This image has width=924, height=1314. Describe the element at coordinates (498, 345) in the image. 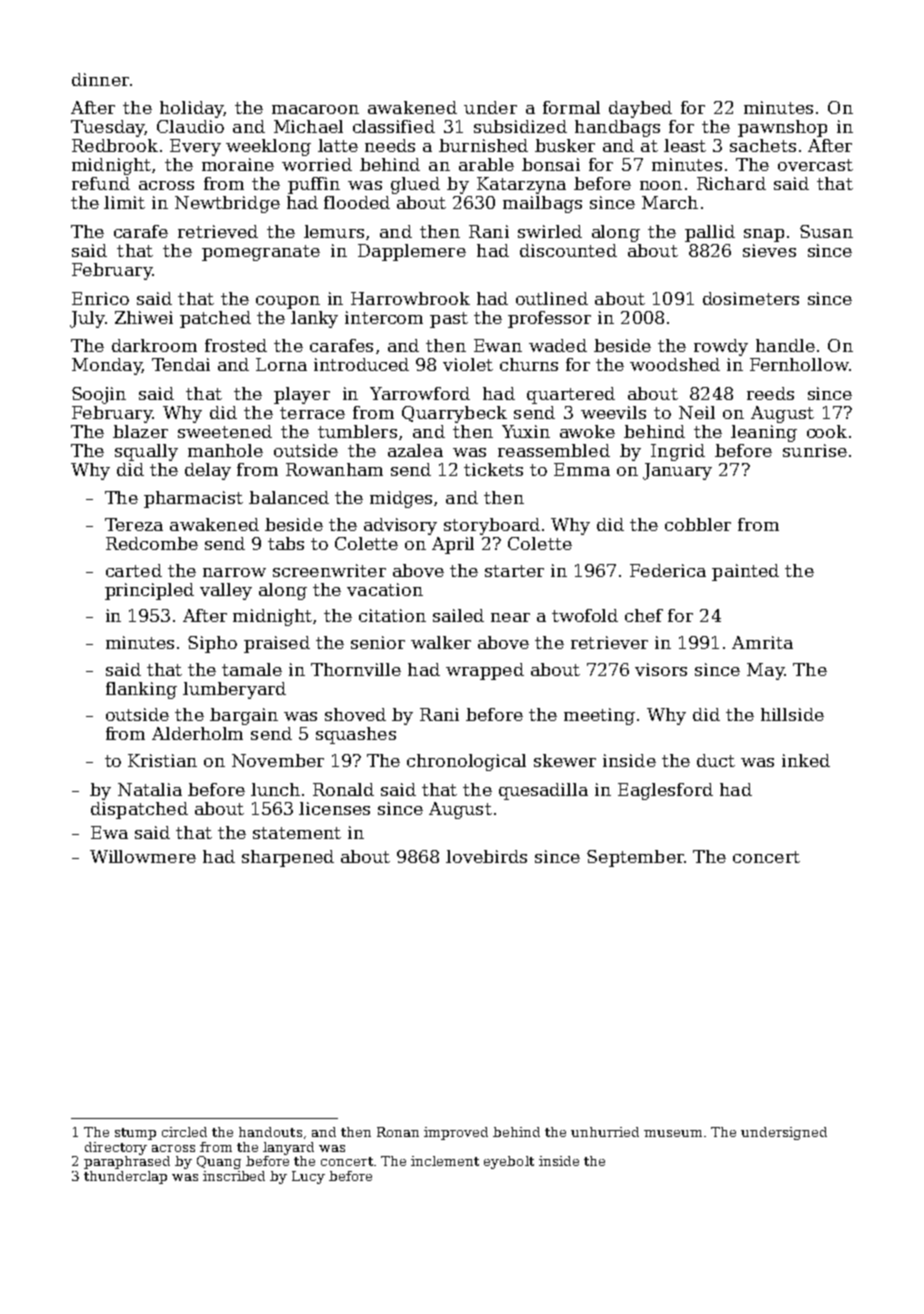

I see `Ewan` at that location.
